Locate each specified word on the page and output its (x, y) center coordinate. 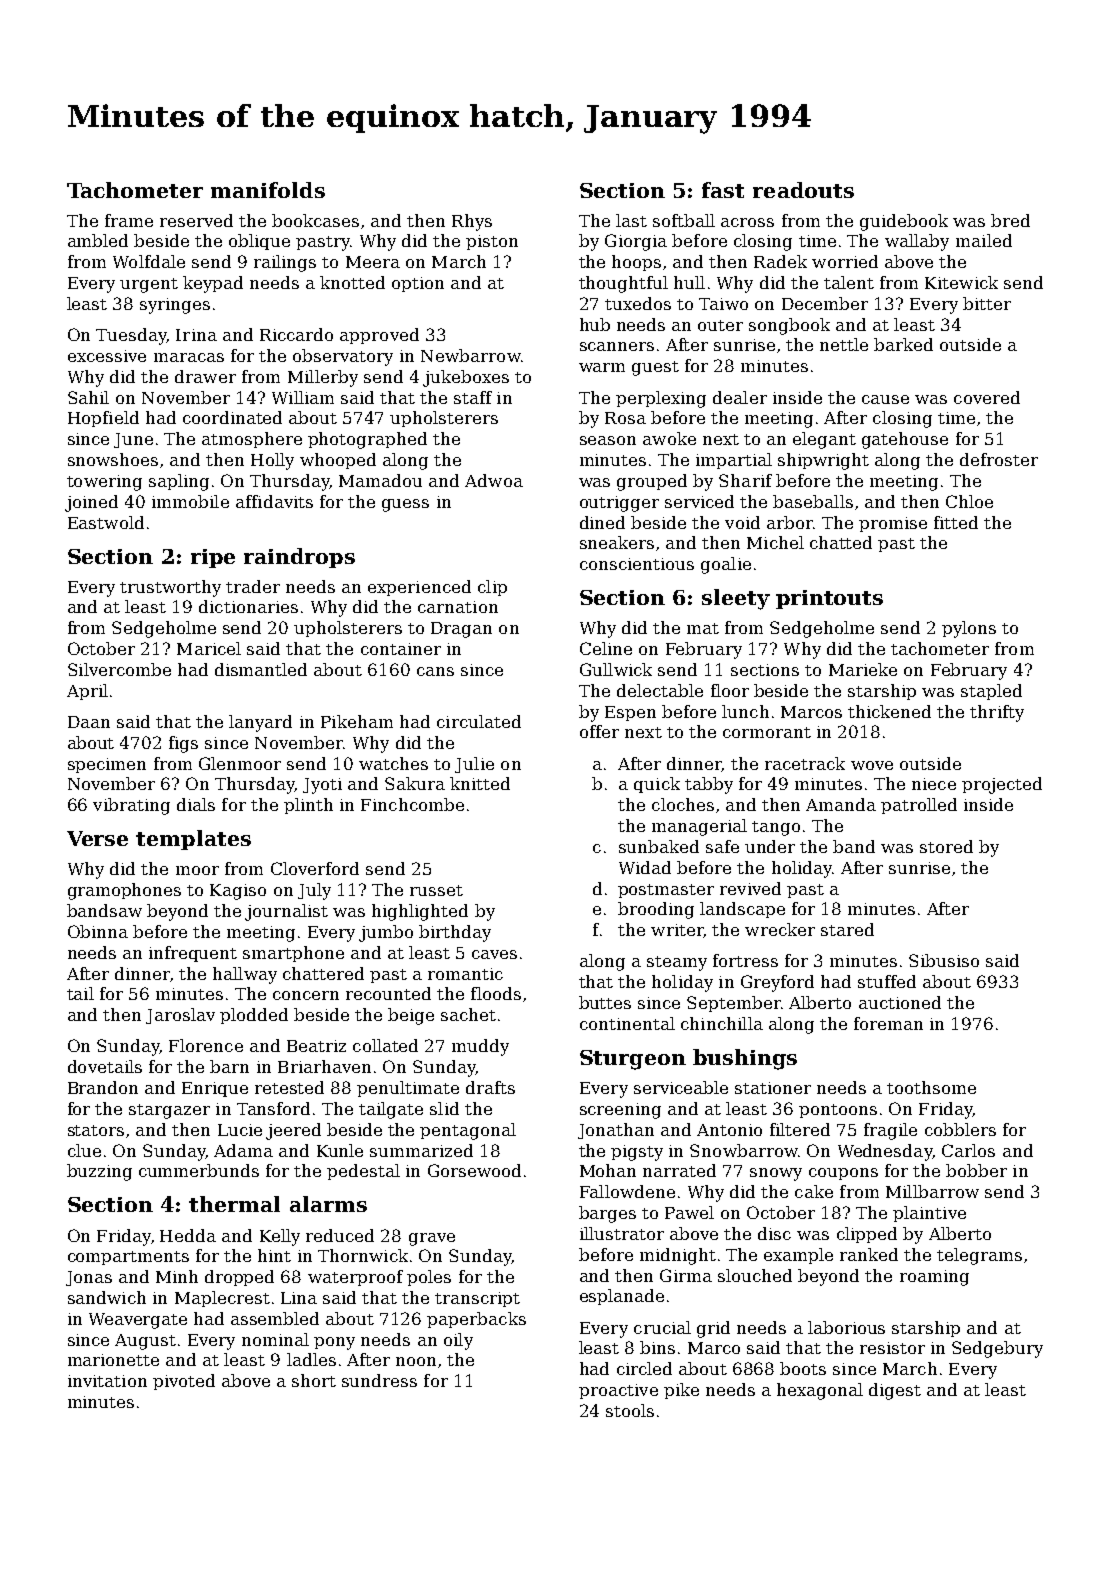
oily (458, 1341)
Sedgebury (997, 1349)
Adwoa (494, 480)
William (303, 397)
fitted (956, 522)
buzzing (99, 1172)
